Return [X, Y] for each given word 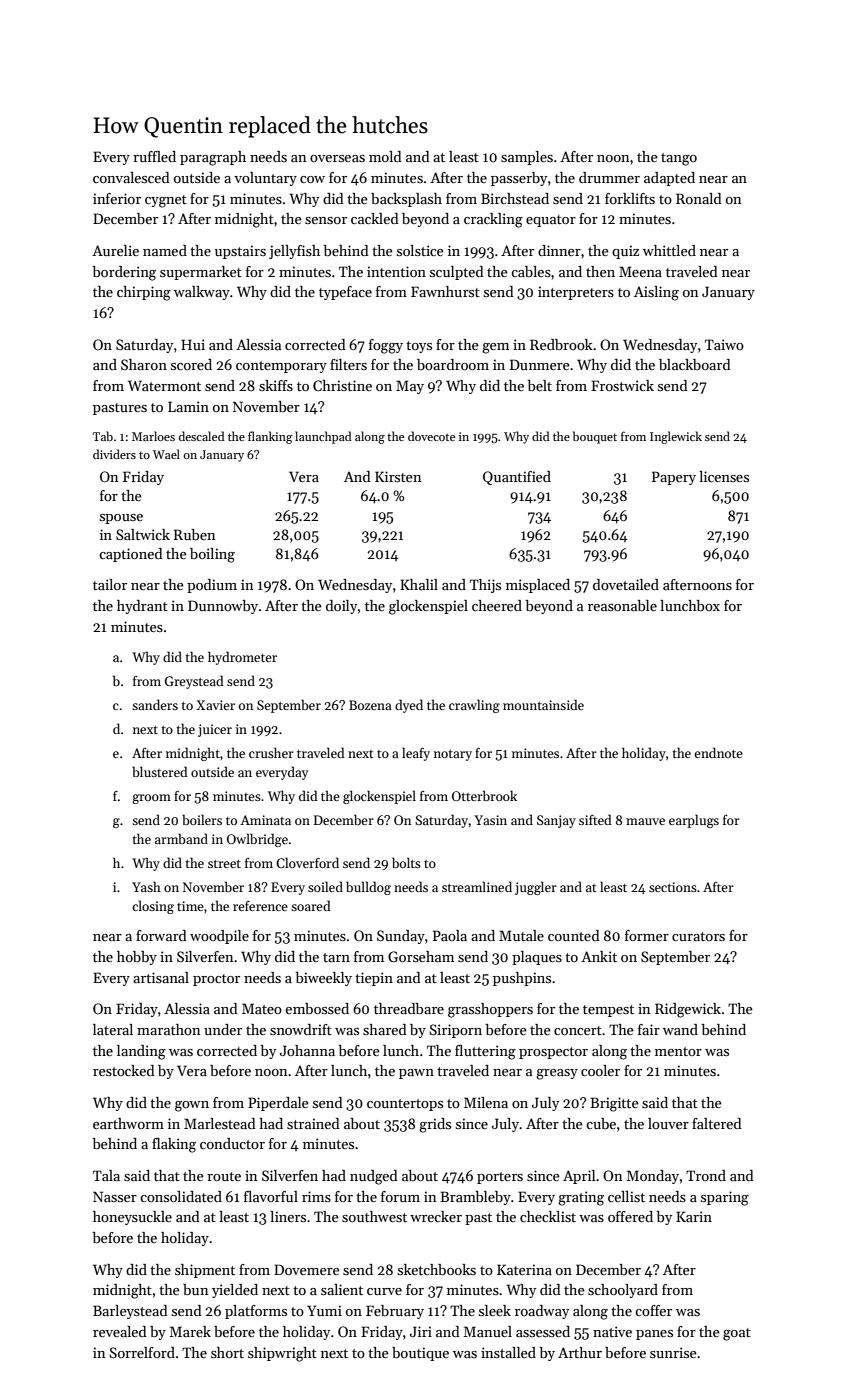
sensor [326, 220]
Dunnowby [223, 607]
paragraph [213, 158]
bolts [406, 862]
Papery [674, 478]
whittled [669, 250]
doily [341, 607]
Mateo [262, 1008]
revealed [120, 1331]
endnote [718, 752]
